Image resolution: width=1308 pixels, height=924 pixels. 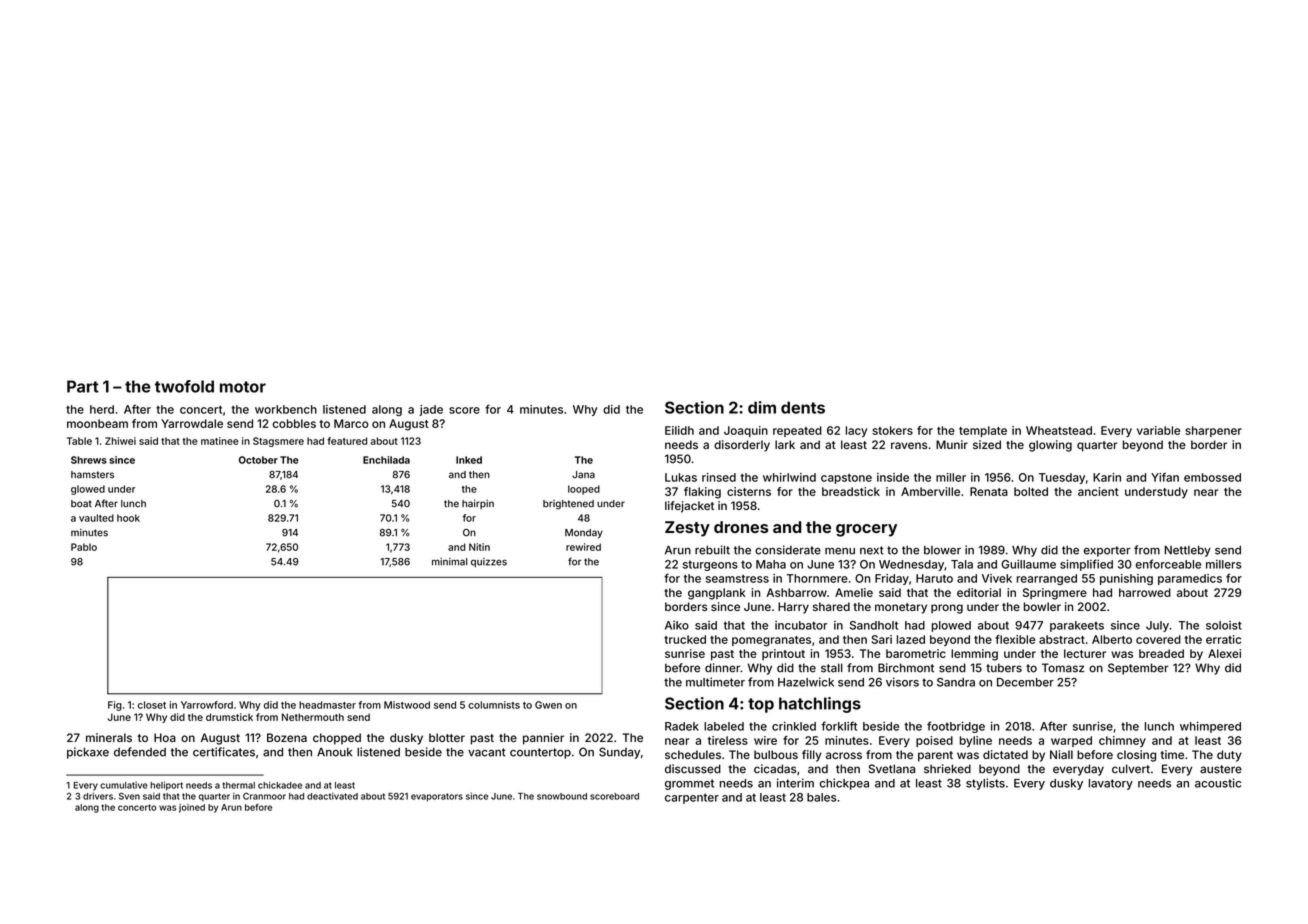 I want to click on sharpener, so click(x=1213, y=431).
